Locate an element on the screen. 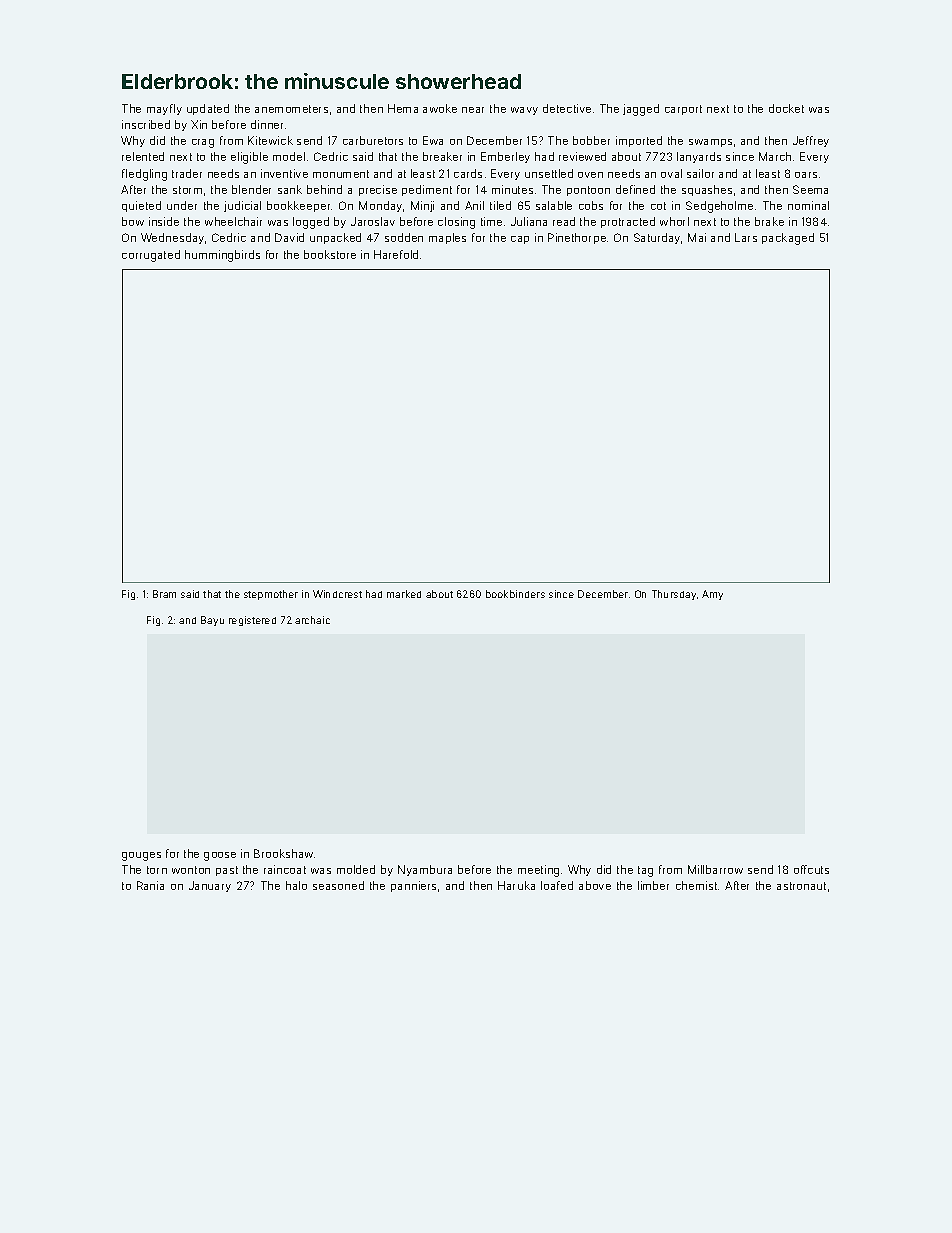 The height and width of the screenshot is (1233, 952). packaged is located at coordinates (788, 239).
